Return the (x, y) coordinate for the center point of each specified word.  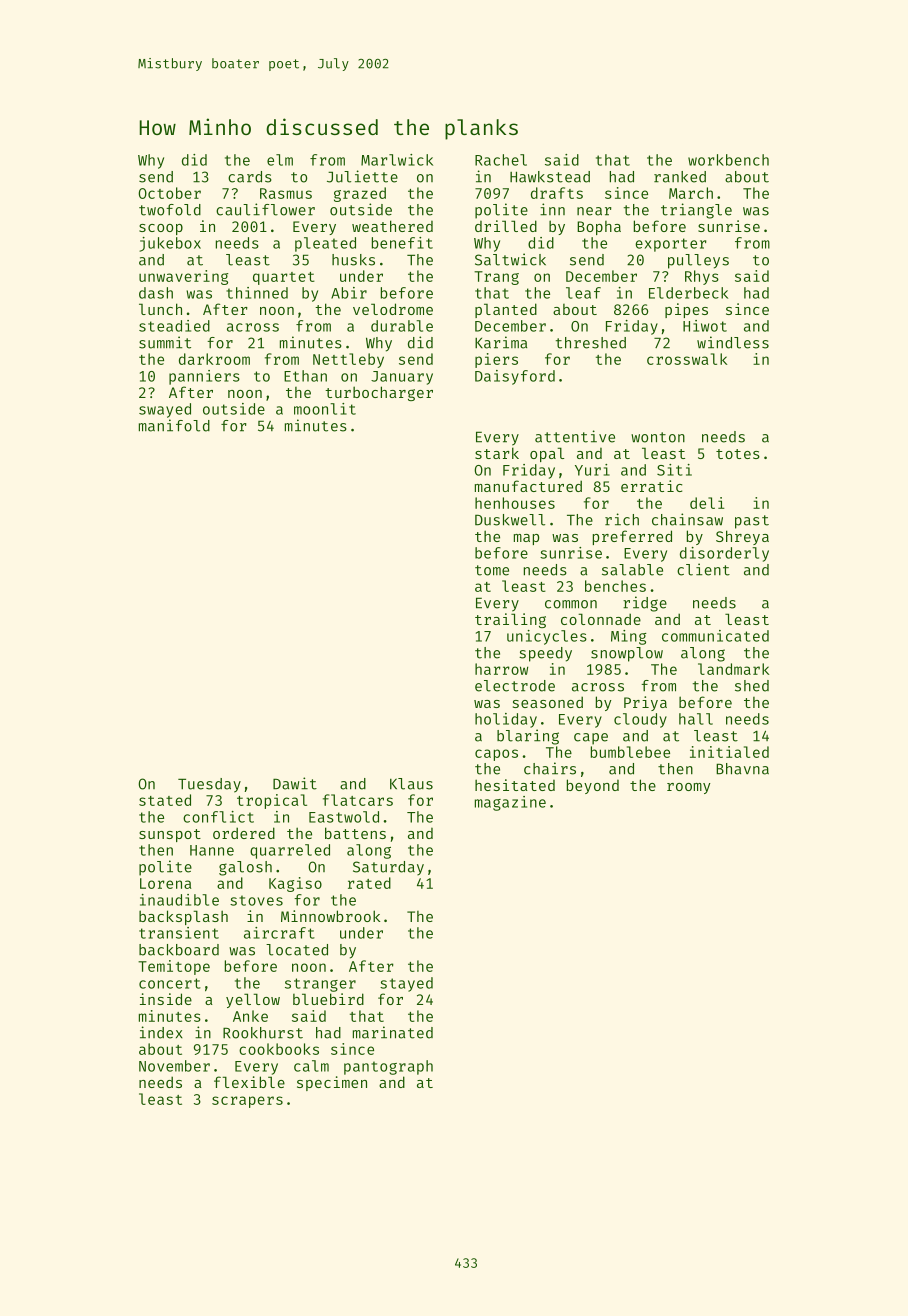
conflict (218, 817)
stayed (406, 984)
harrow (501, 669)
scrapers (247, 1102)
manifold (174, 425)
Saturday (388, 868)
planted (506, 310)
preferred (632, 537)
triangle (696, 211)
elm (280, 160)
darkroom (214, 359)
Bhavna (742, 769)
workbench (728, 160)
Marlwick (397, 160)
